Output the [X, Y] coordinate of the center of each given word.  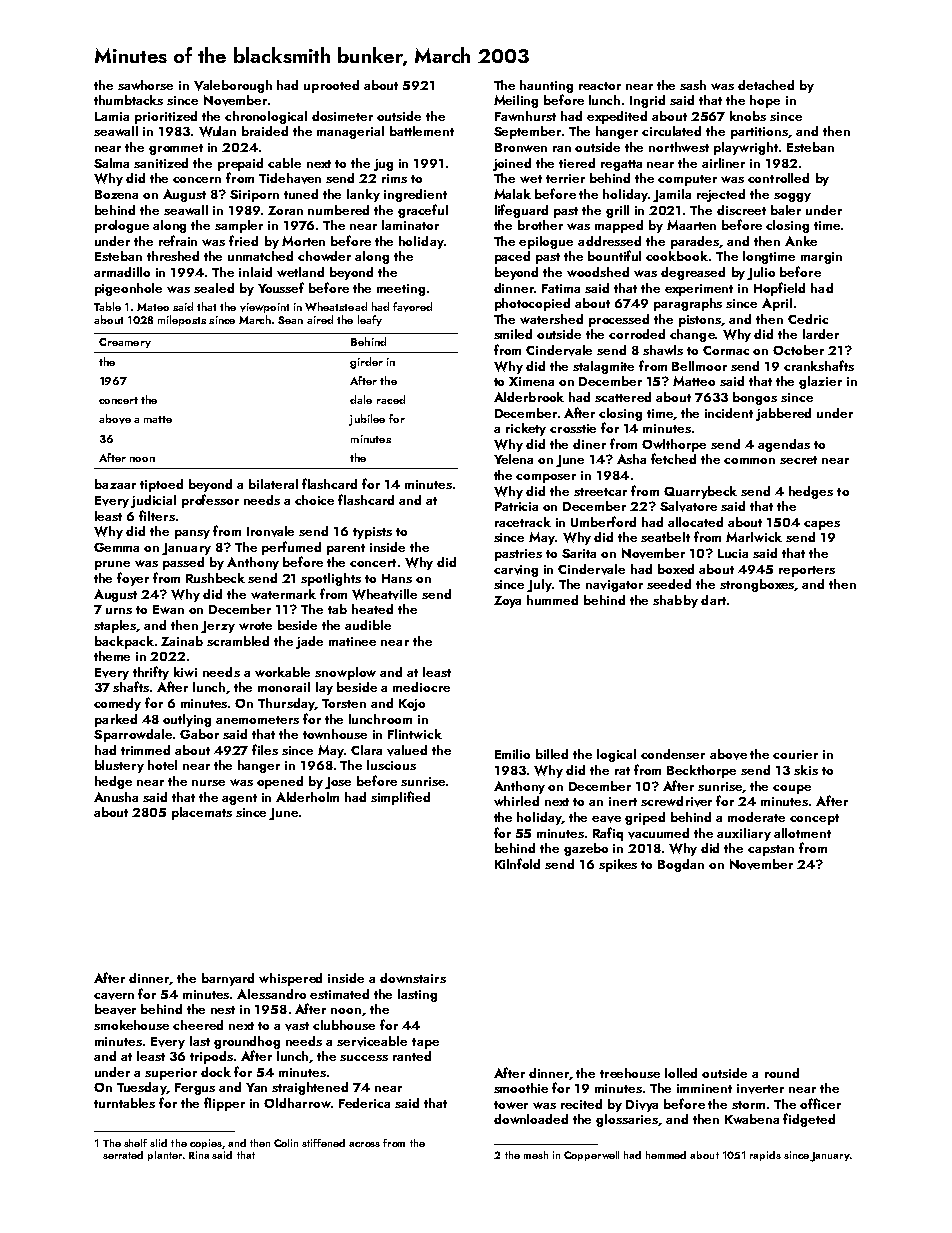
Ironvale [270, 531]
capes [822, 525]
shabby [675, 601]
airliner [723, 163]
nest [223, 1010]
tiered [577, 163]
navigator [614, 586]
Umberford [603, 521]
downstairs [413, 978]
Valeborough [233, 86]
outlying [187, 720]
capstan [771, 850]
